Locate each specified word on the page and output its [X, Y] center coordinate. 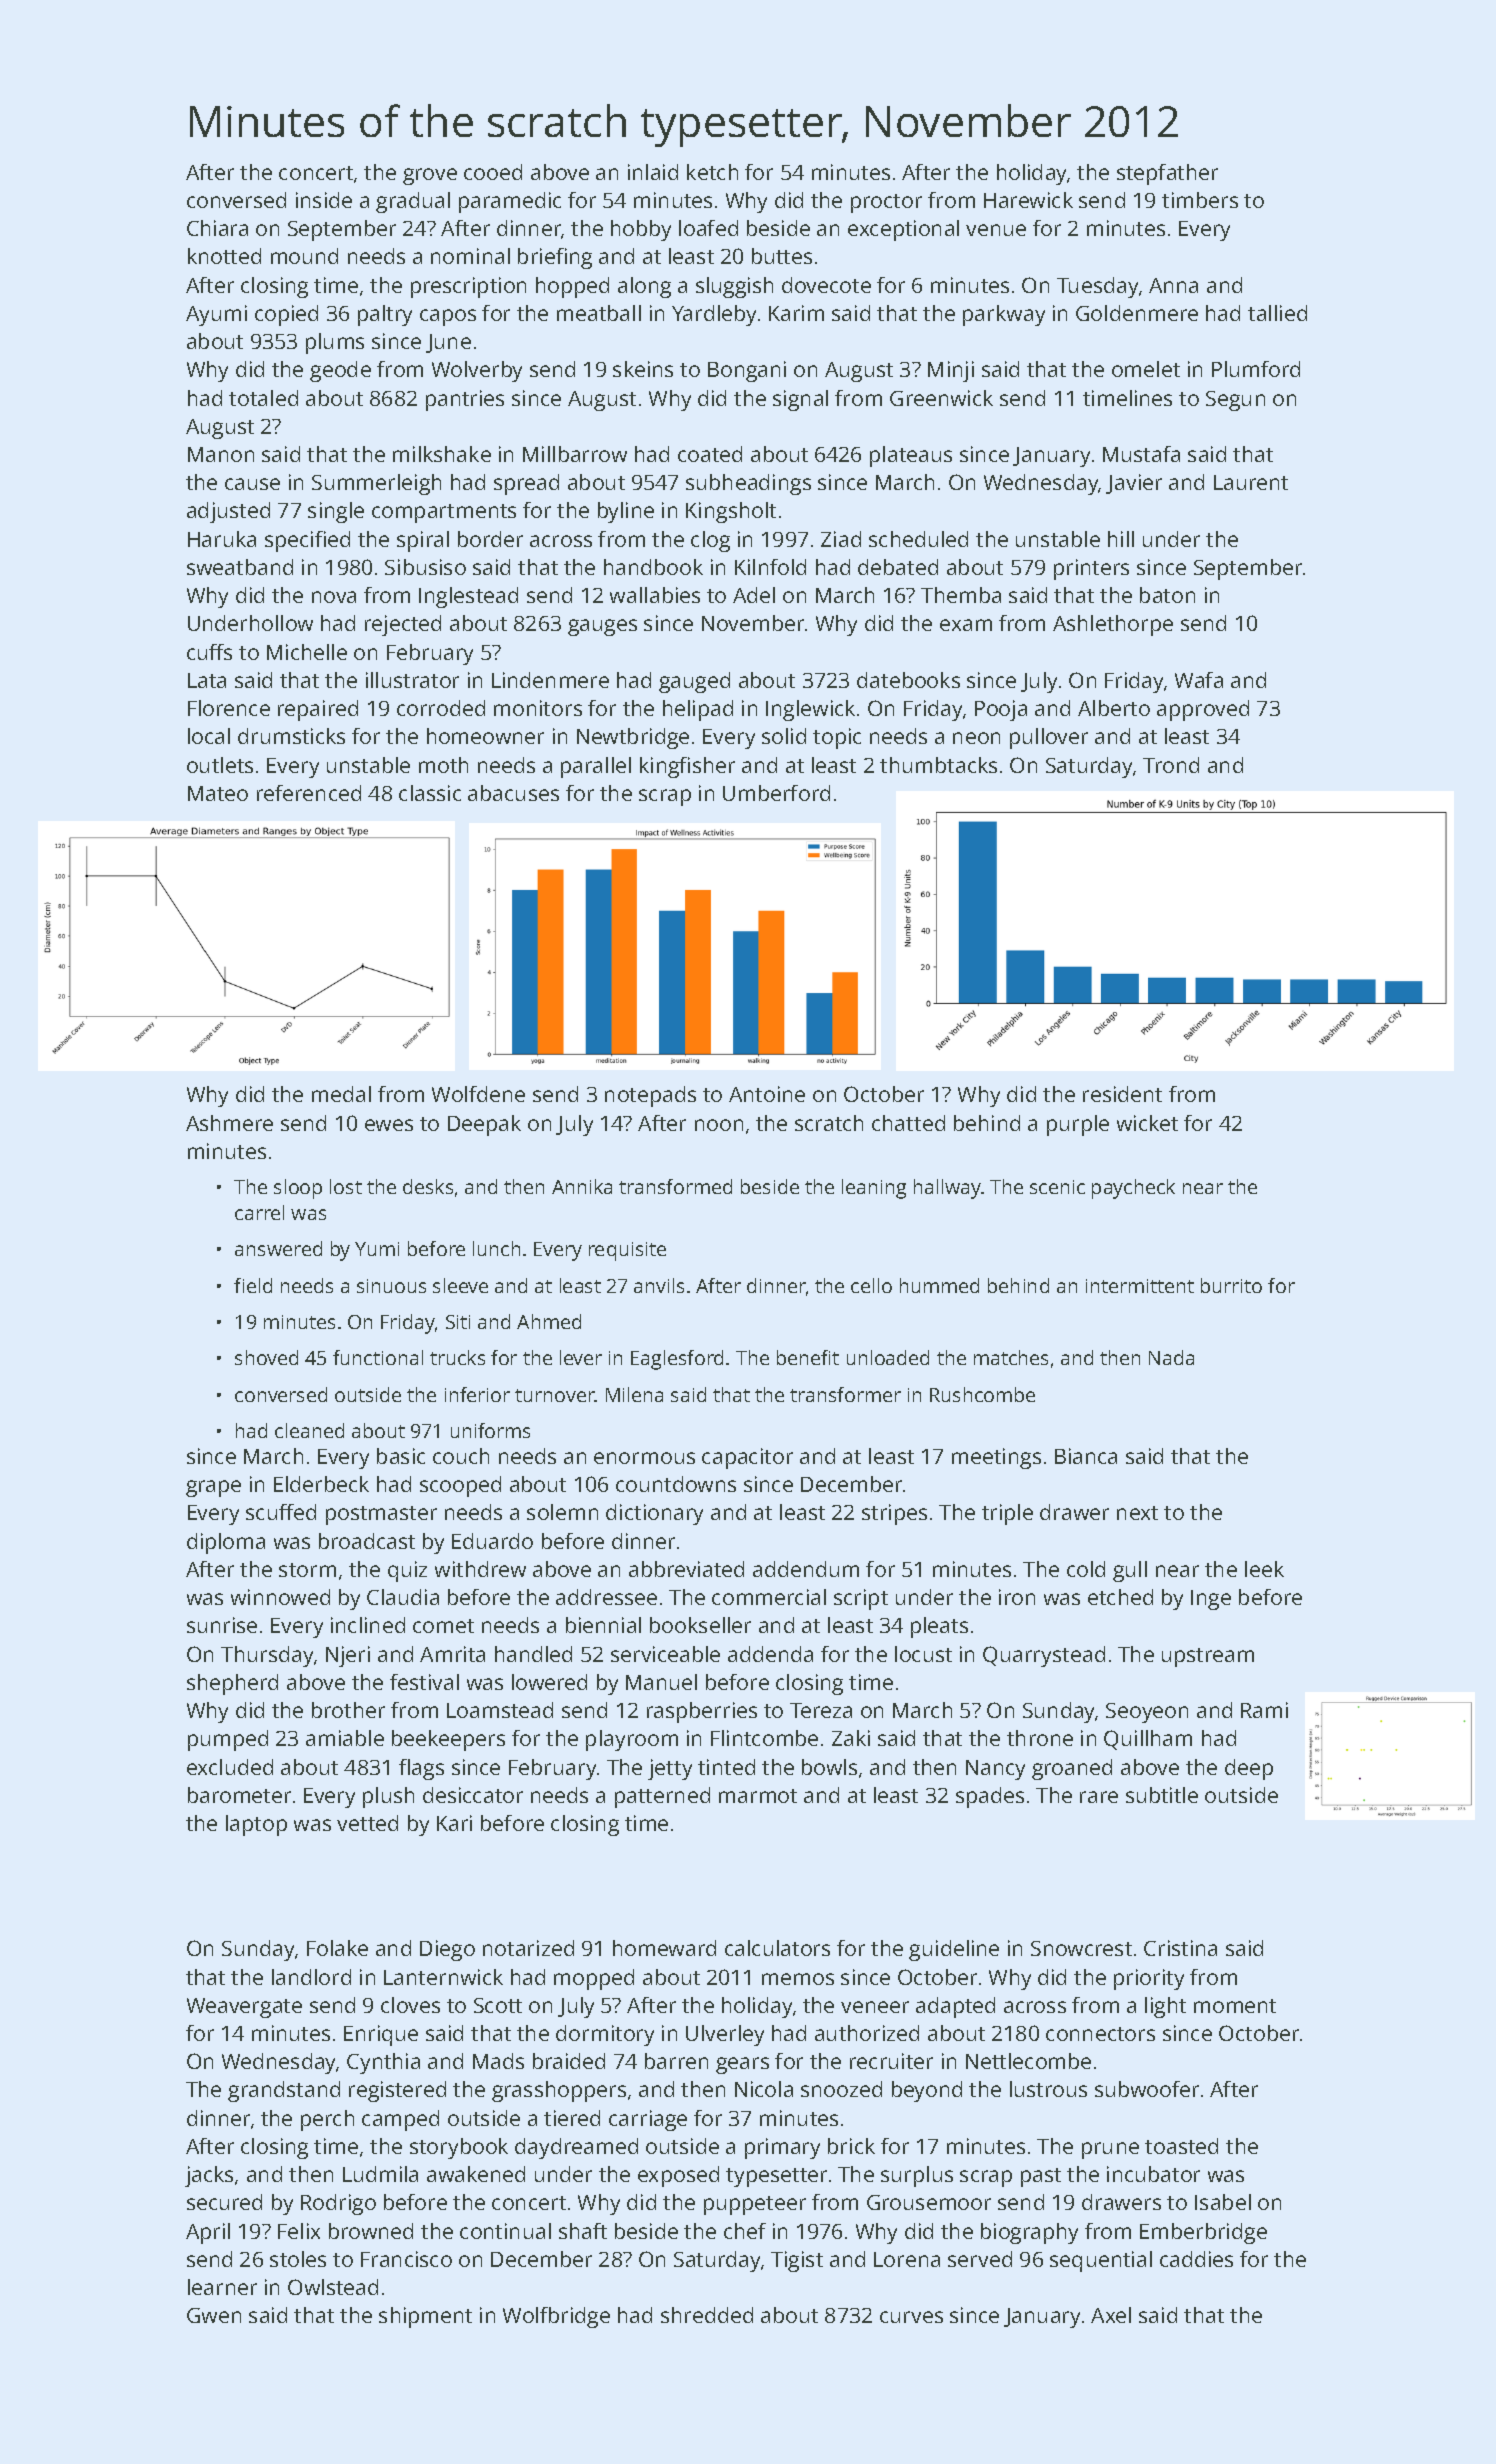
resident [1122, 1094]
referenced [309, 793]
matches [1011, 1357]
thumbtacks [938, 765]
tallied [1277, 313]
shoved [266, 1357]
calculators [777, 1948]
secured [224, 2202]
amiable [345, 1738]
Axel [1111, 2315]
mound [304, 256]
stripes [894, 1514]
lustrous [1048, 2089]
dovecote [826, 285]
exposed [678, 2176]
